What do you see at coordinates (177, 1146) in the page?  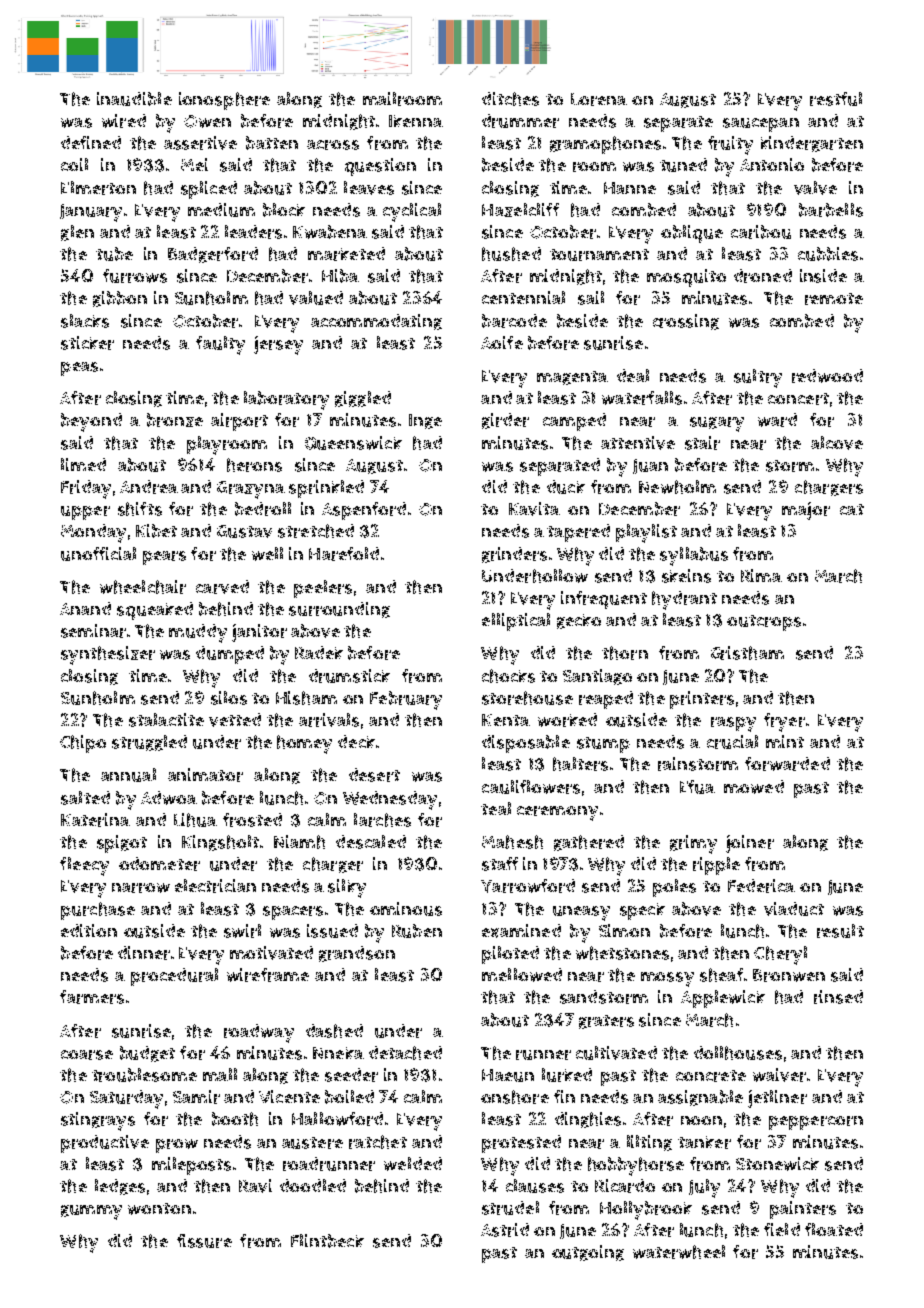 I see `prow` at bounding box center [177, 1146].
